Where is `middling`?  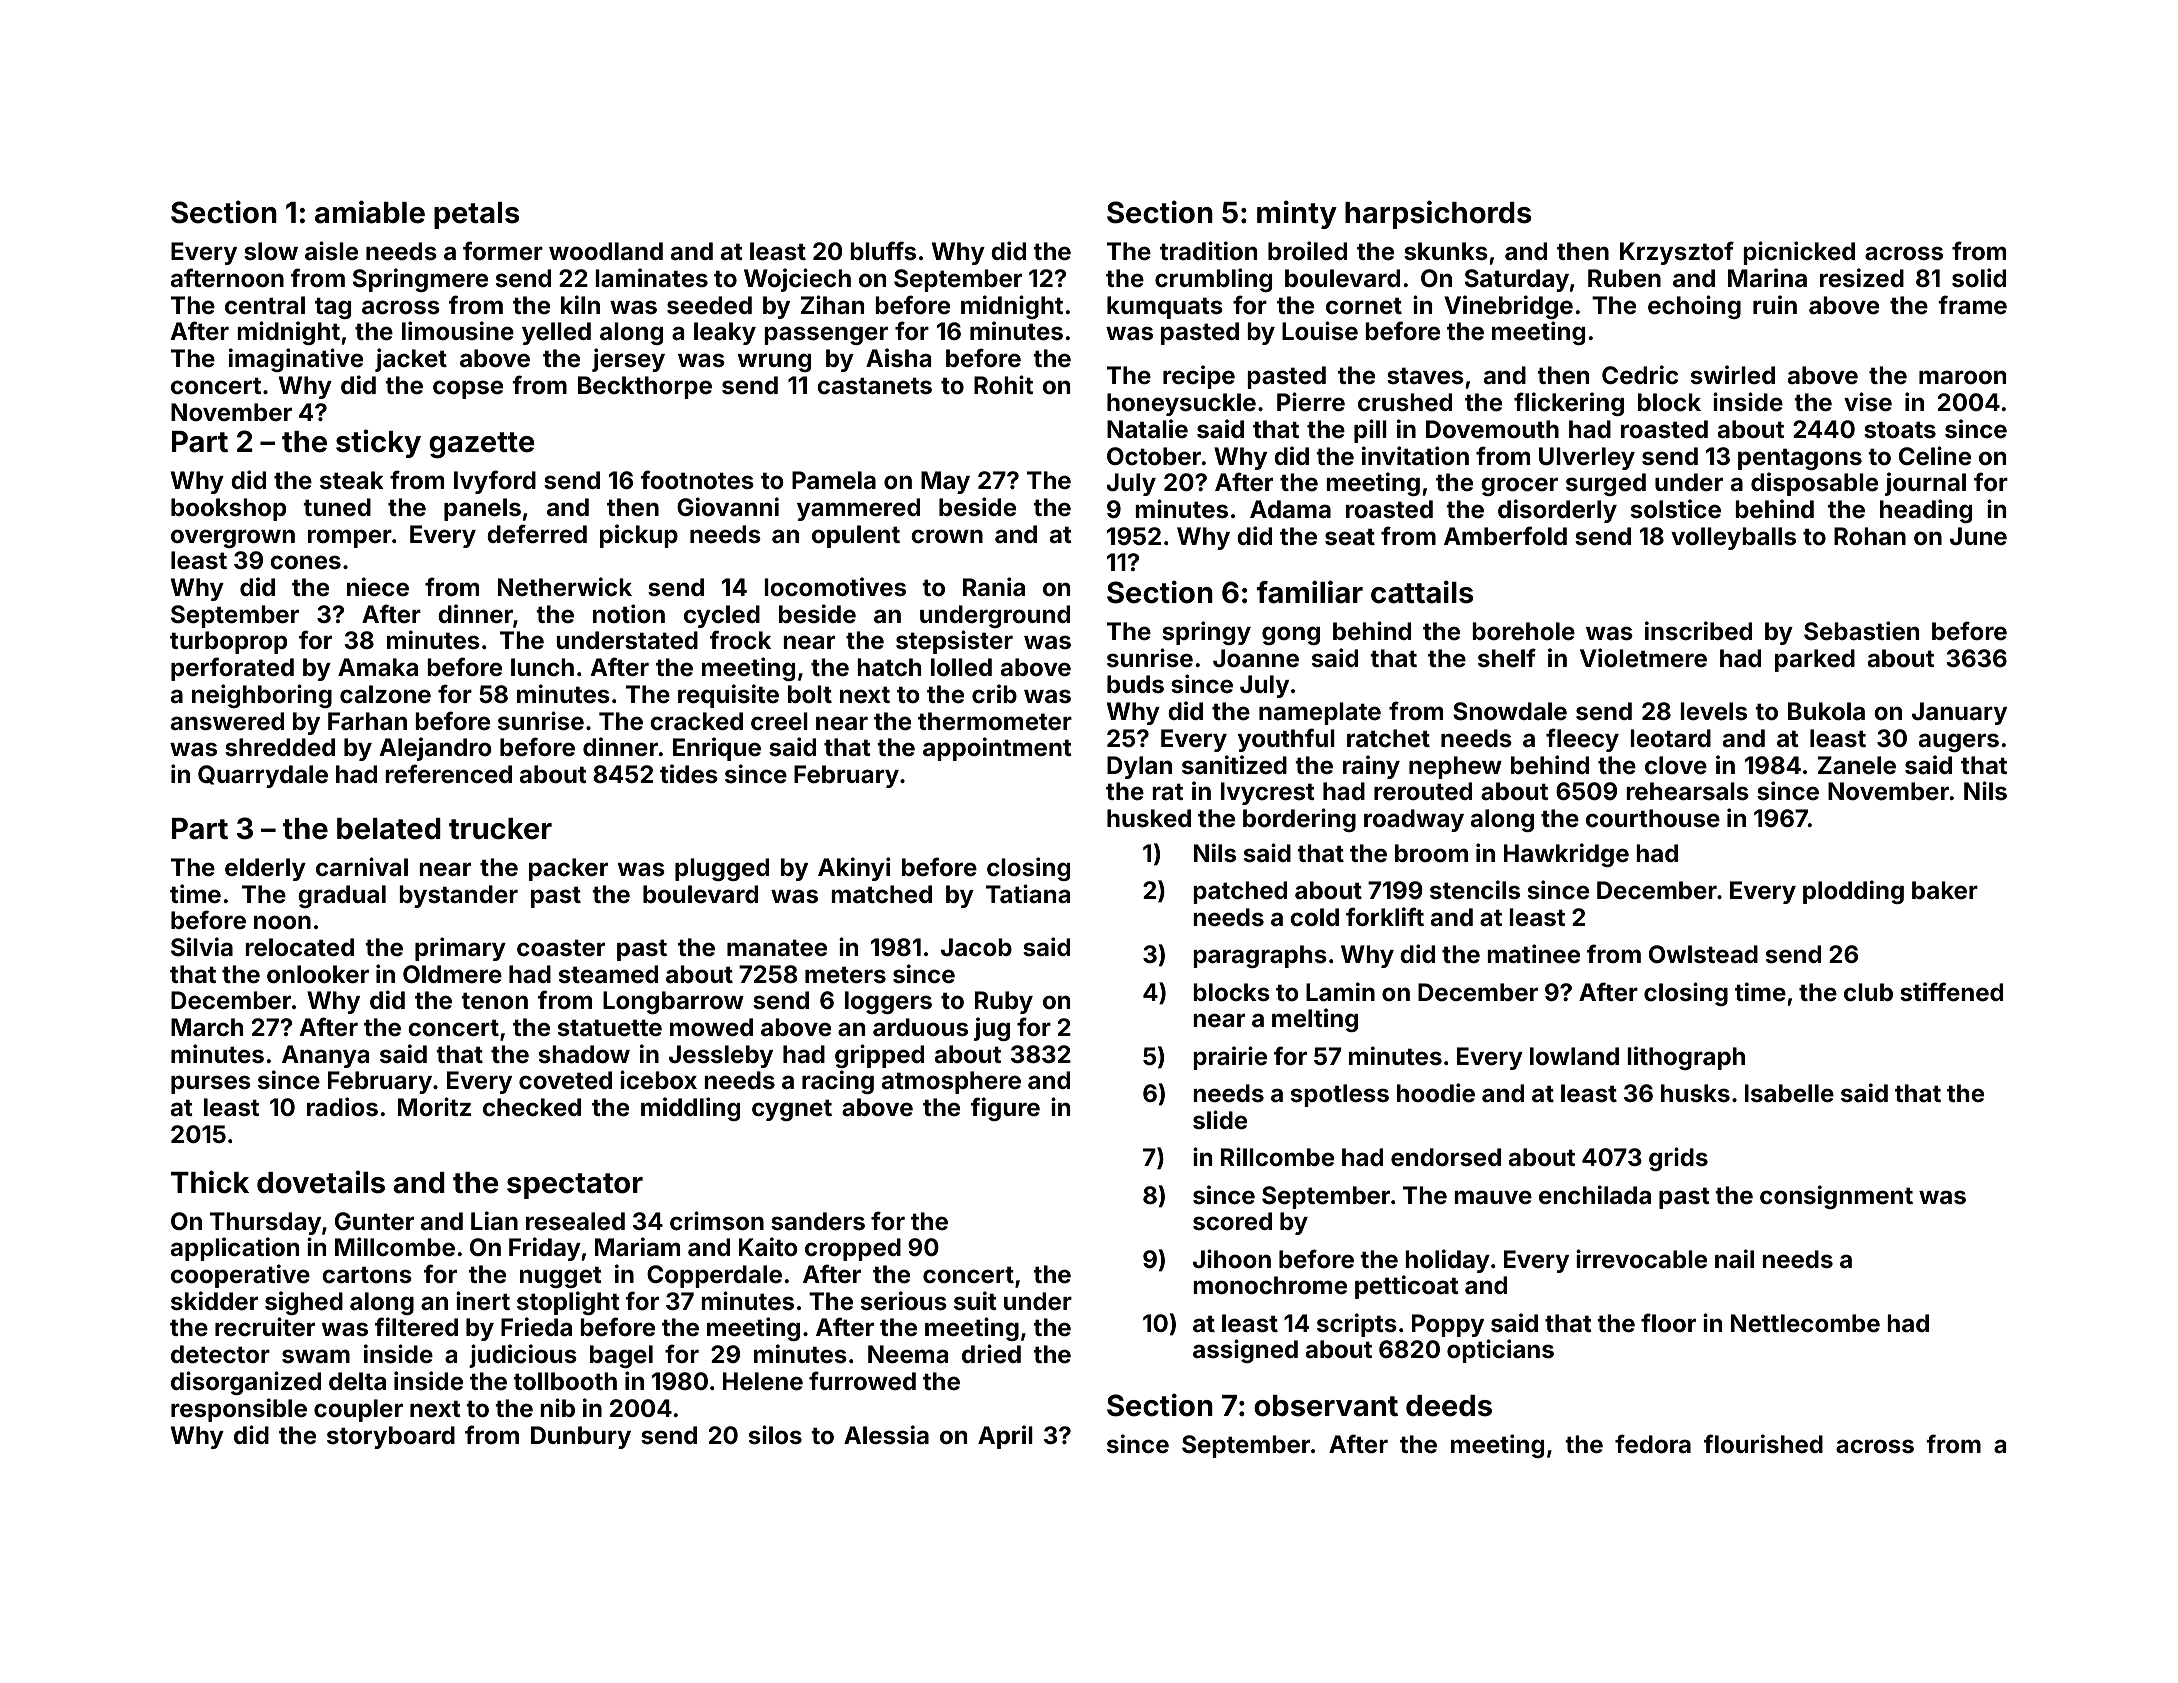 middling is located at coordinates (690, 1109).
